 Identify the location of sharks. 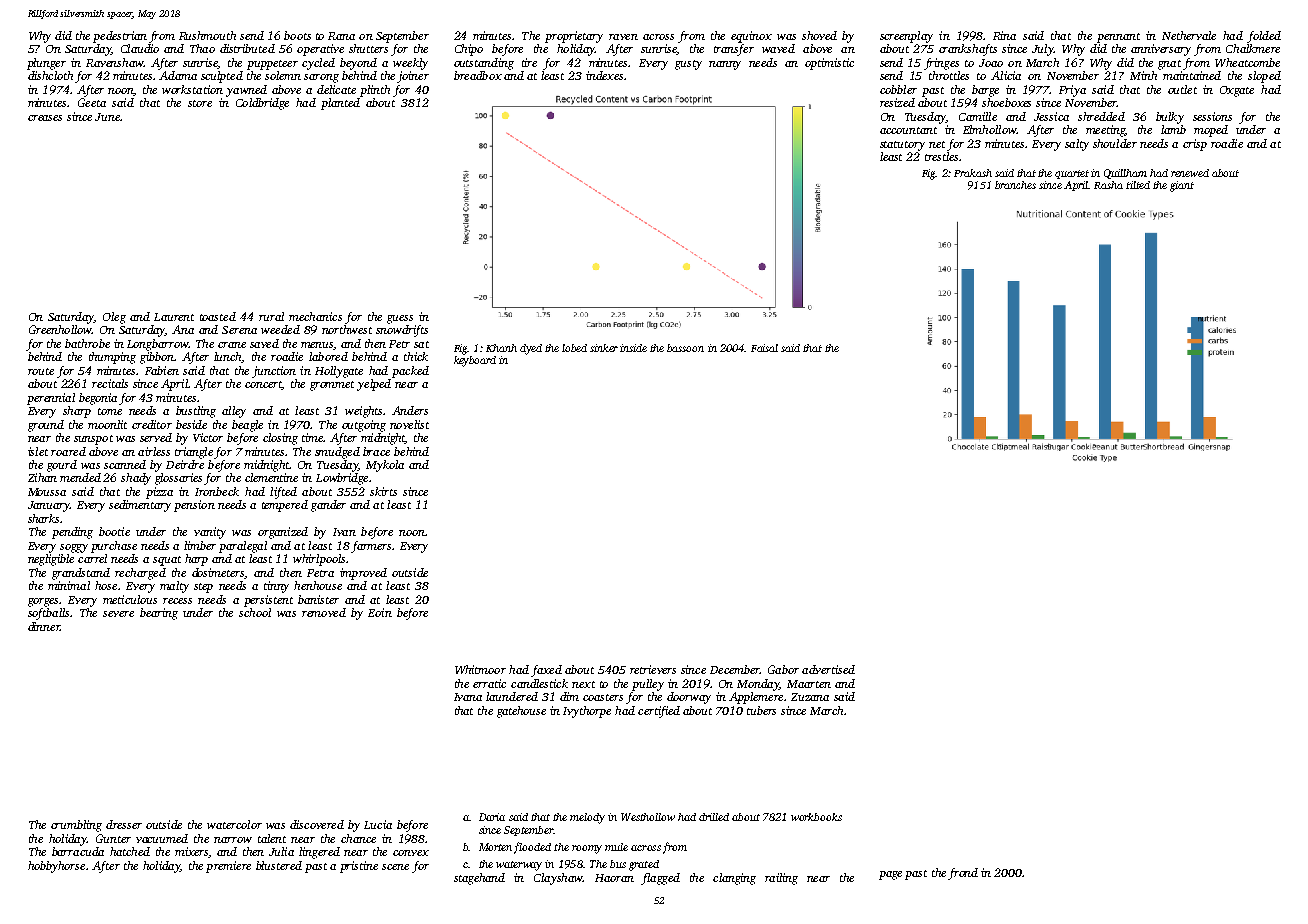
(43, 518).
